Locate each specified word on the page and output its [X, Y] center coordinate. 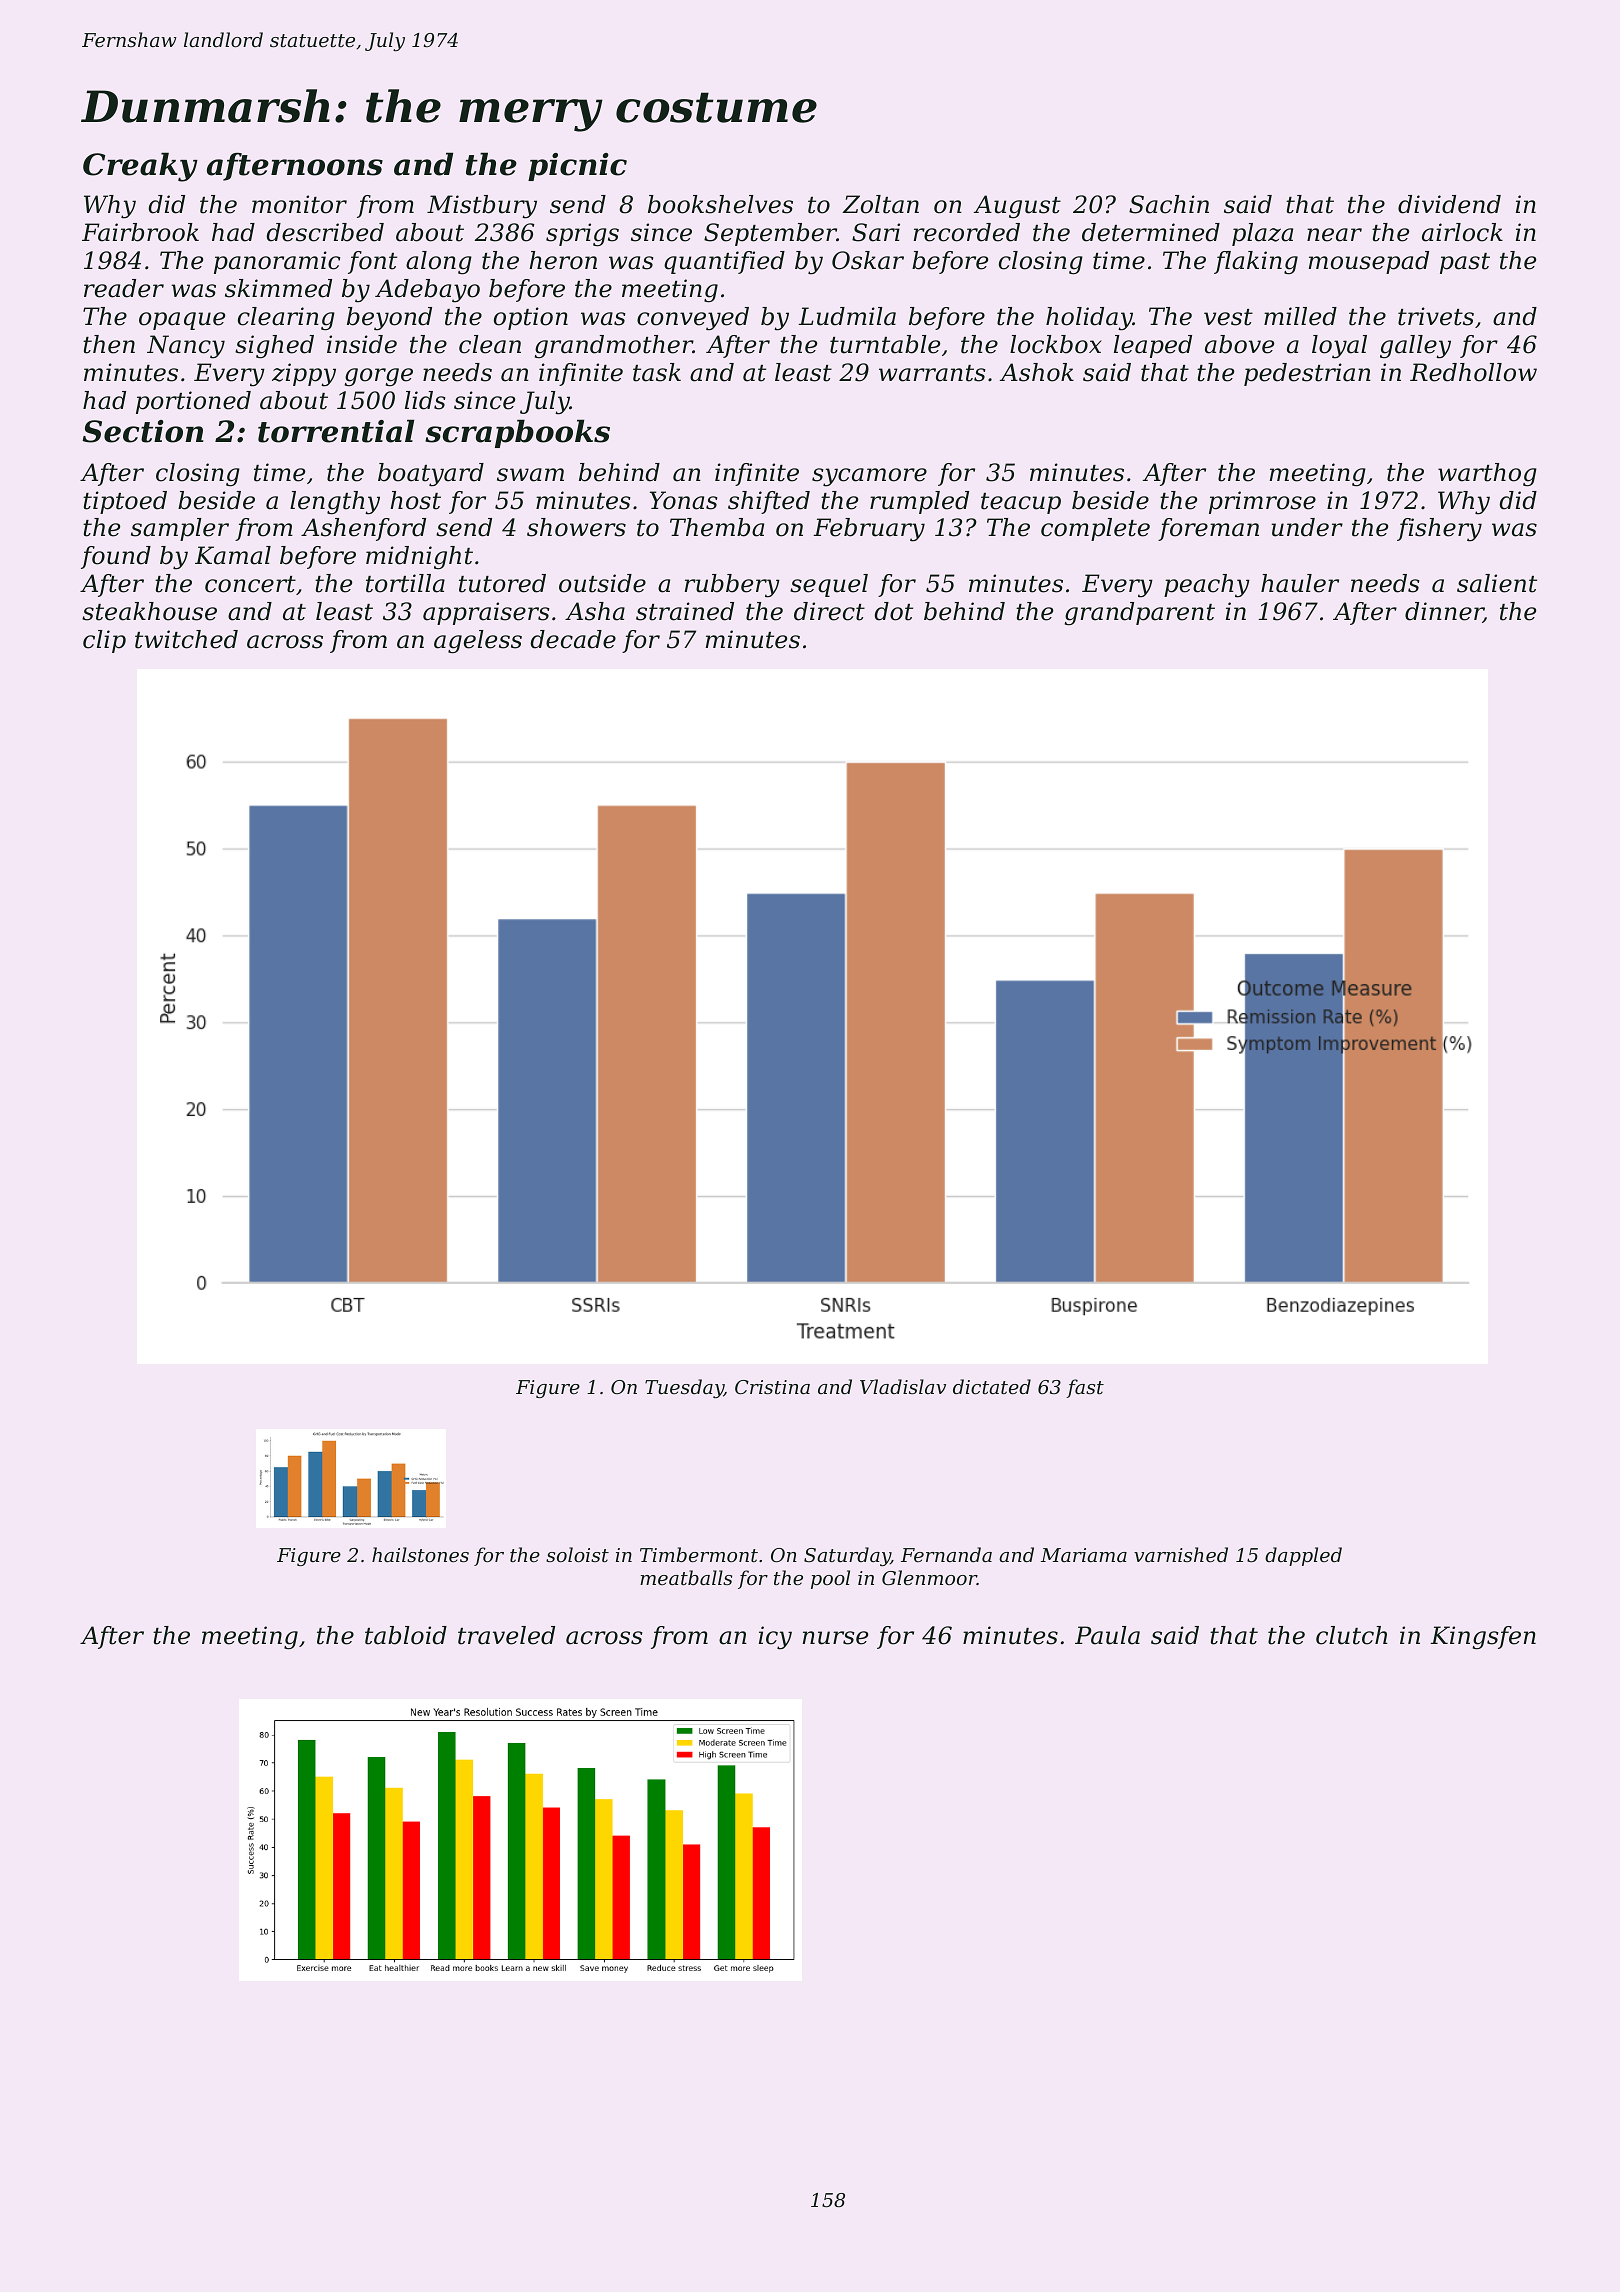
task [657, 372]
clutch [1352, 1635]
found [116, 557]
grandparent [1140, 613]
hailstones [420, 1554]
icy [775, 1638]
